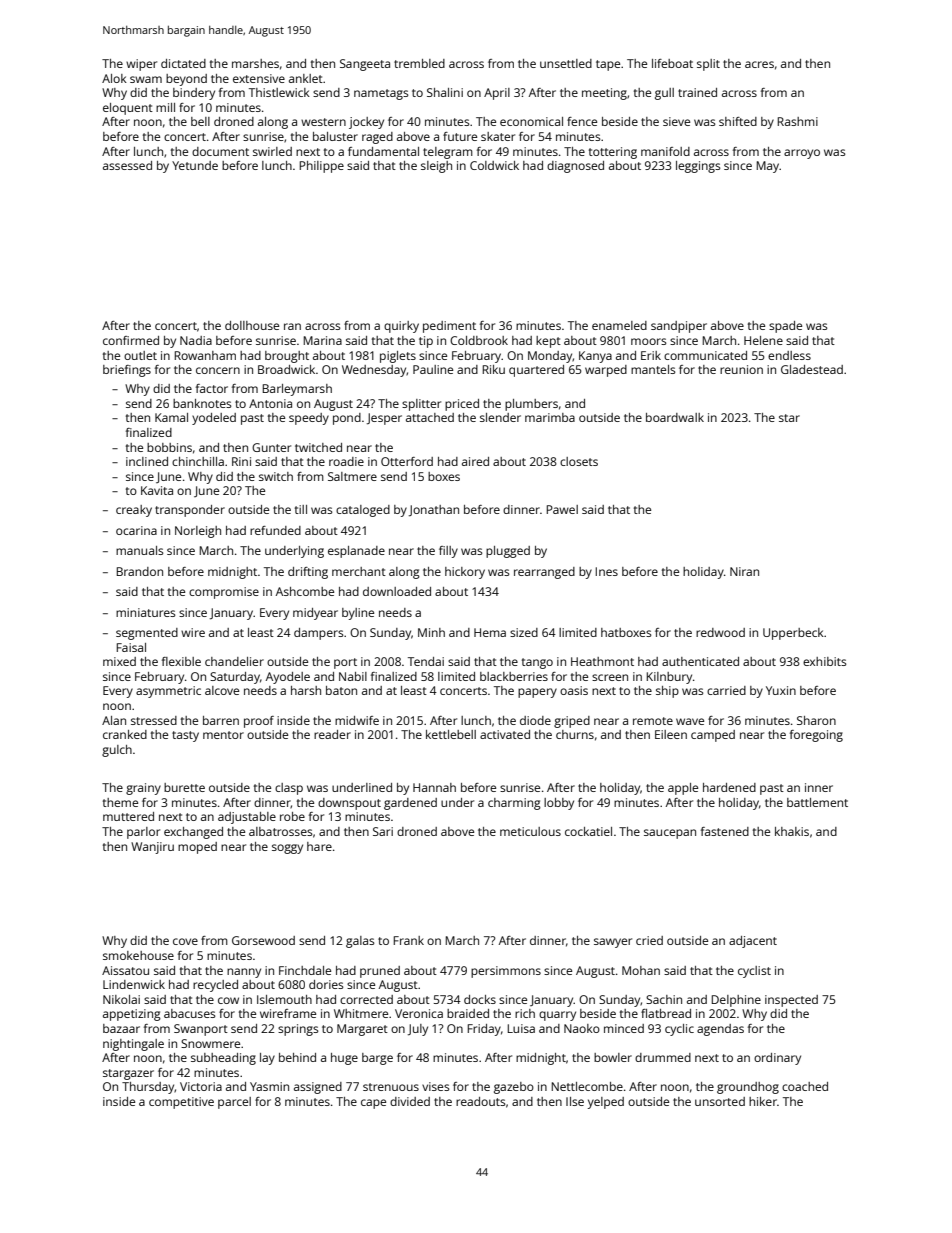  Describe the element at coordinates (670, 834) in the image. I see `saucepan` at that location.
